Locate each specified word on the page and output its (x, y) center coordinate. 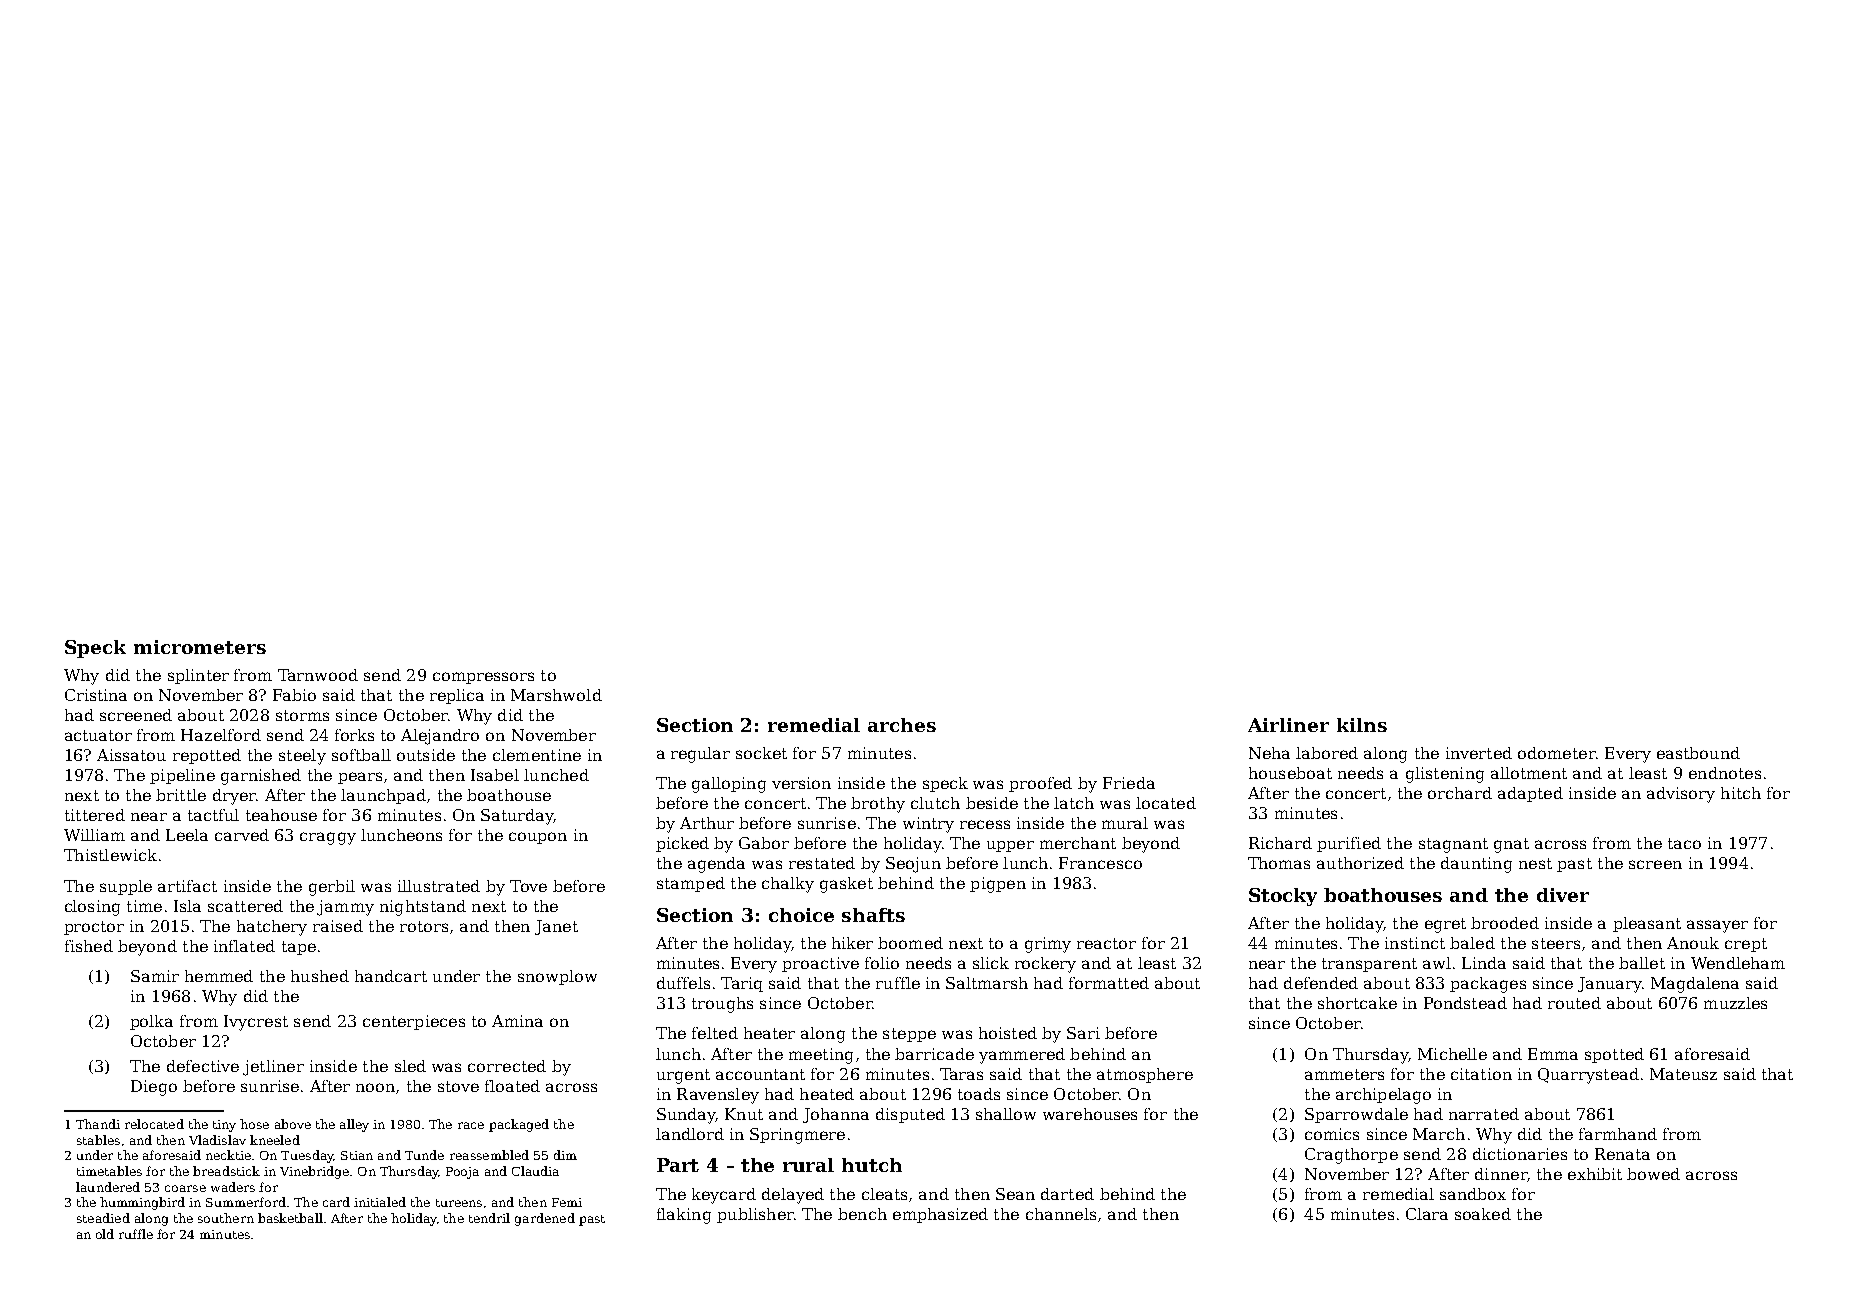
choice (801, 915)
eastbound (1698, 753)
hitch (1741, 793)
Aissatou (131, 755)
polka (151, 1022)
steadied (103, 1218)
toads (979, 1094)
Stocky (1283, 897)
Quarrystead (1588, 1076)
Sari (1083, 1033)
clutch (935, 803)
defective (203, 1066)
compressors (483, 678)
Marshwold (556, 695)
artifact (187, 886)
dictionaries (1520, 1154)
